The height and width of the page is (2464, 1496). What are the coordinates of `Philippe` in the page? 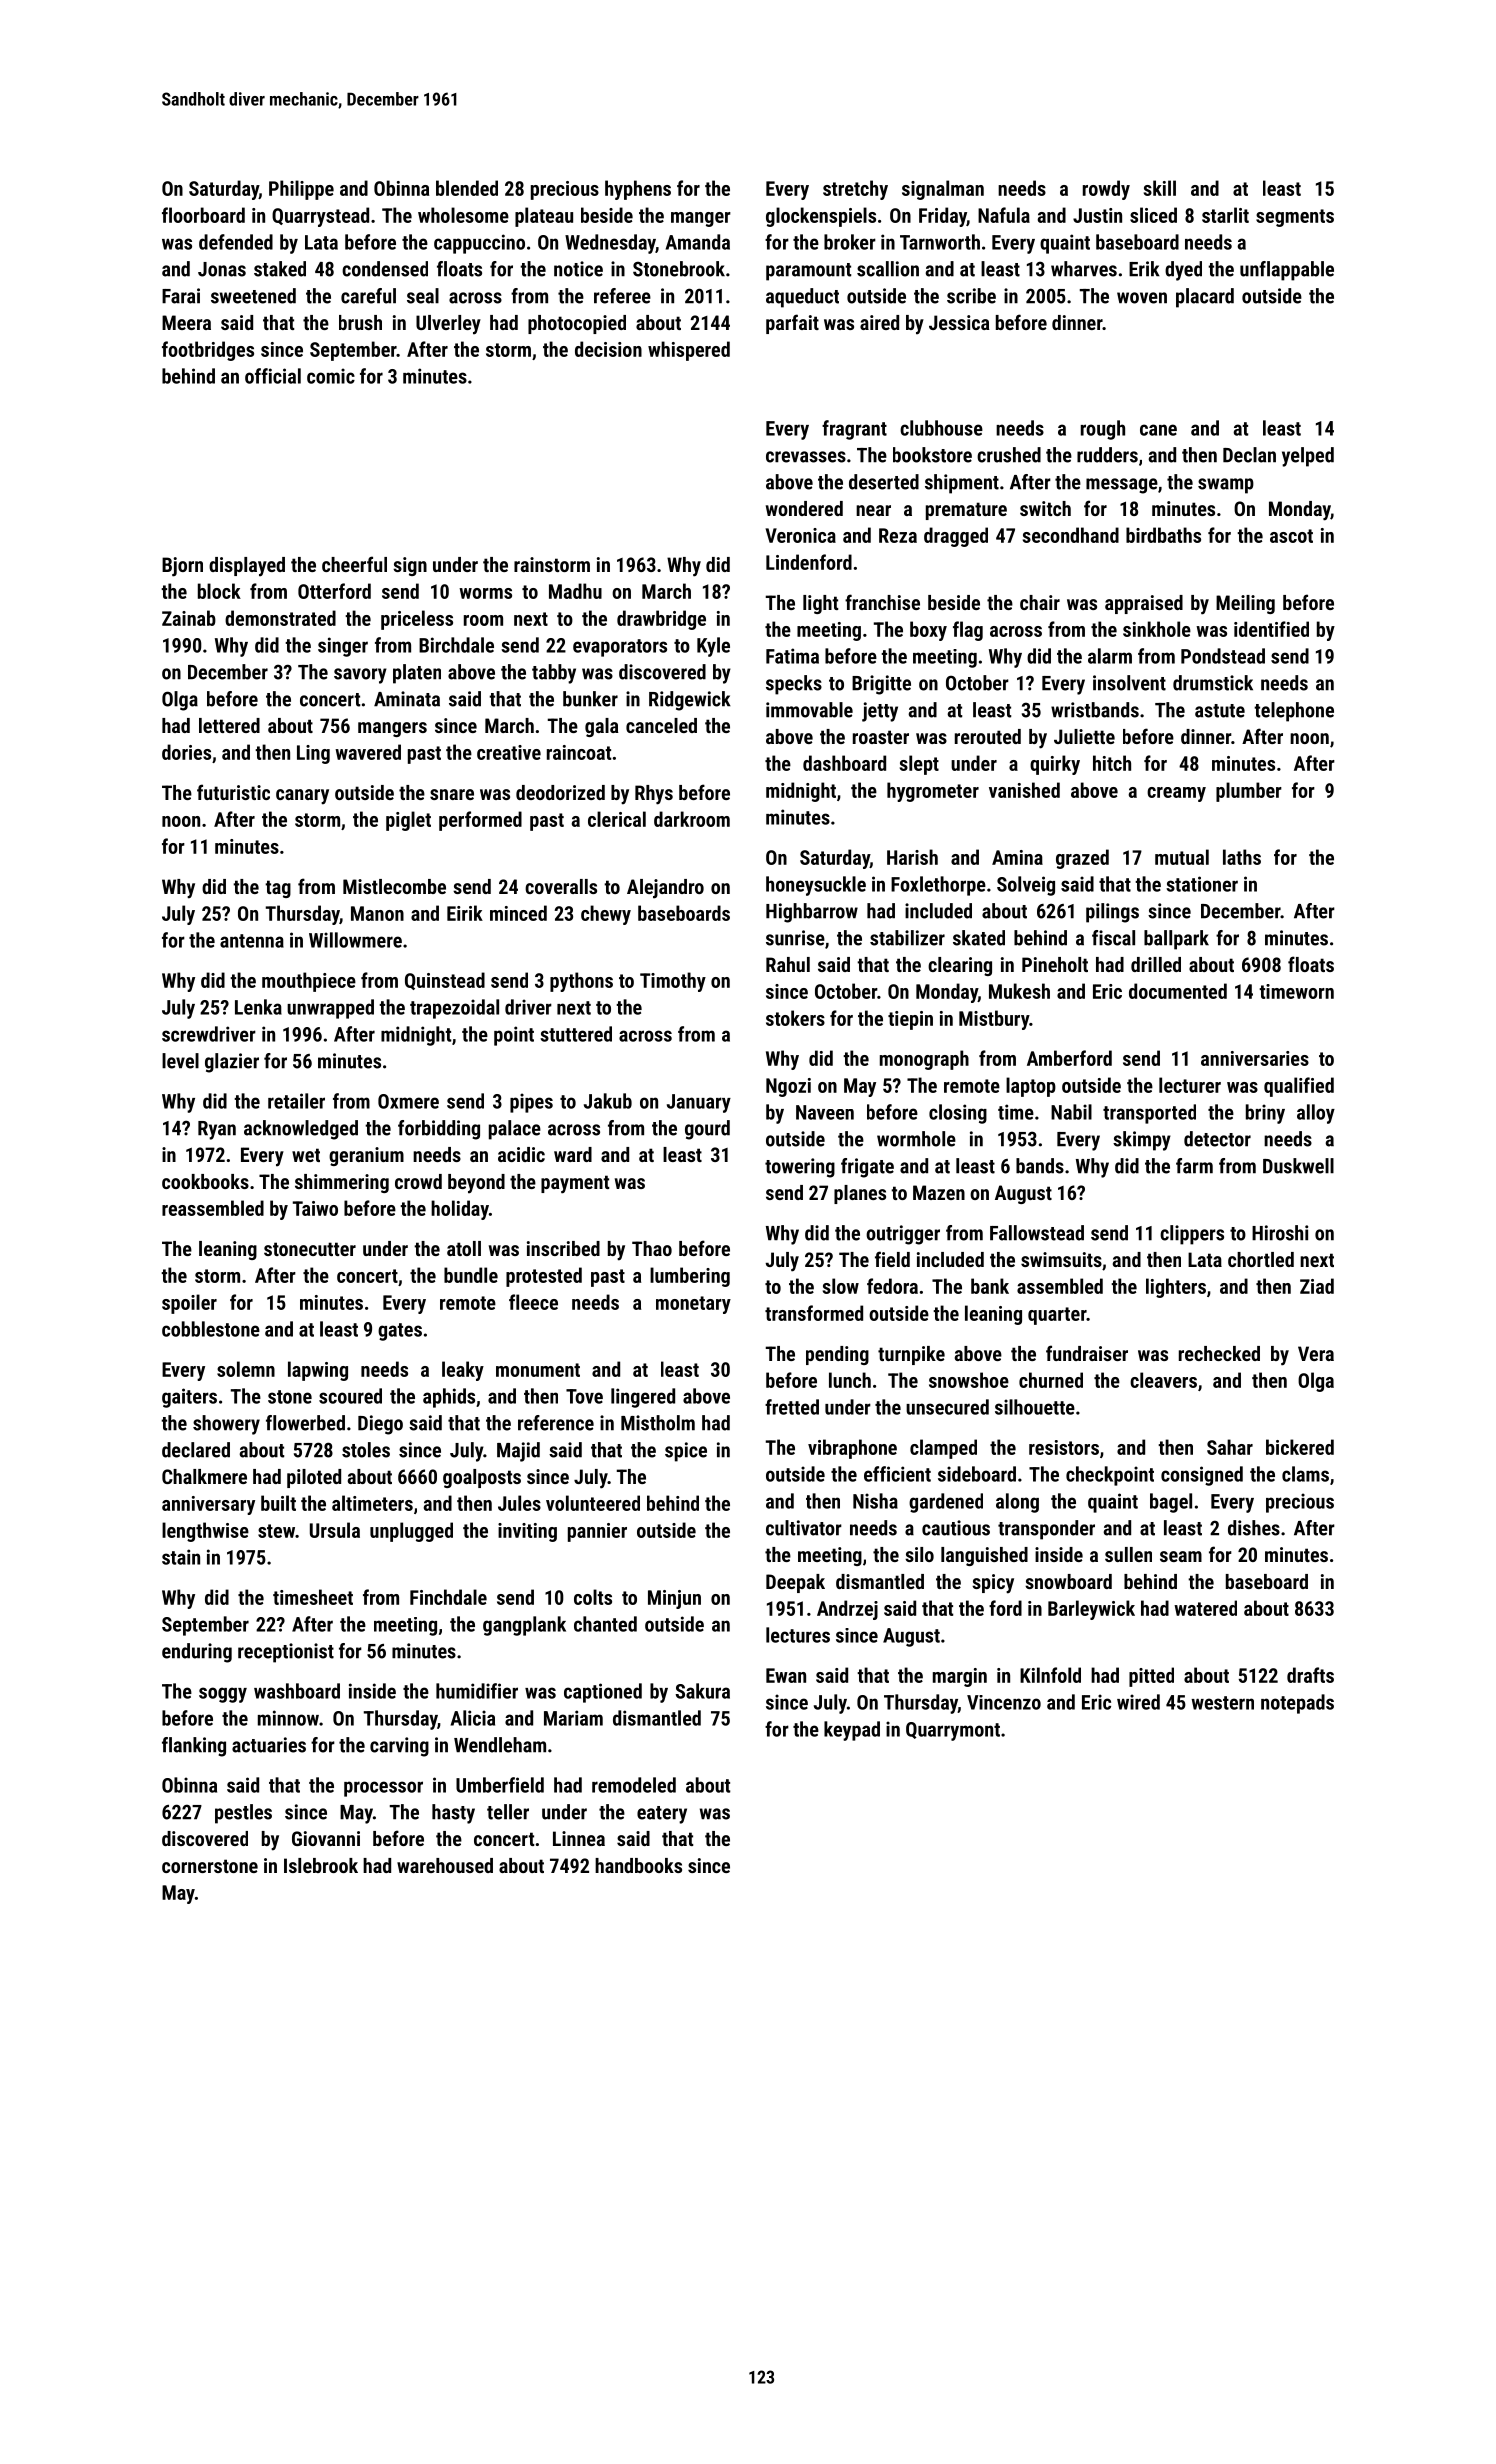 It's located at (301, 190).
